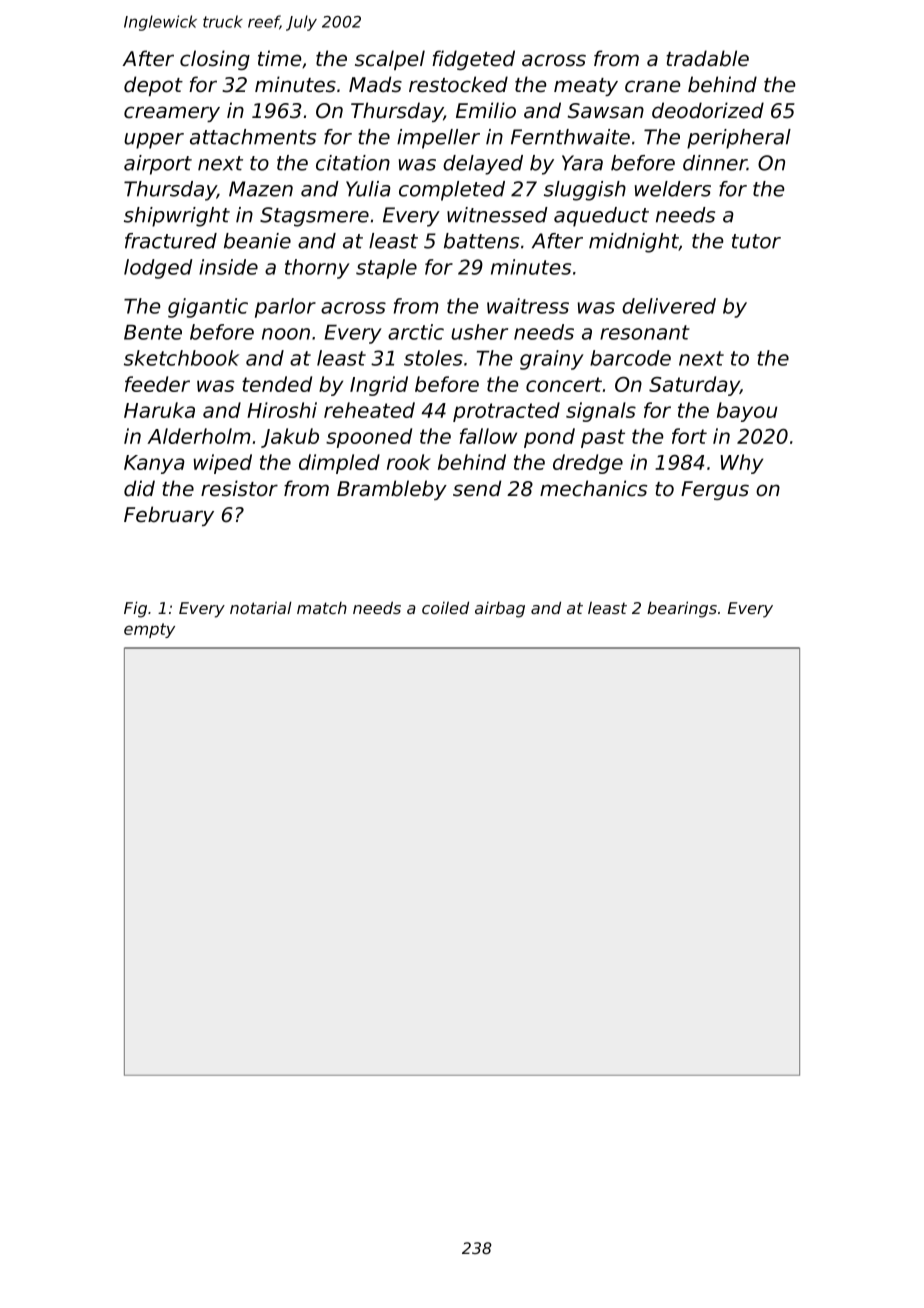  What do you see at coordinates (215, 60) in the screenshot?
I see `closing` at bounding box center [215, 60].
